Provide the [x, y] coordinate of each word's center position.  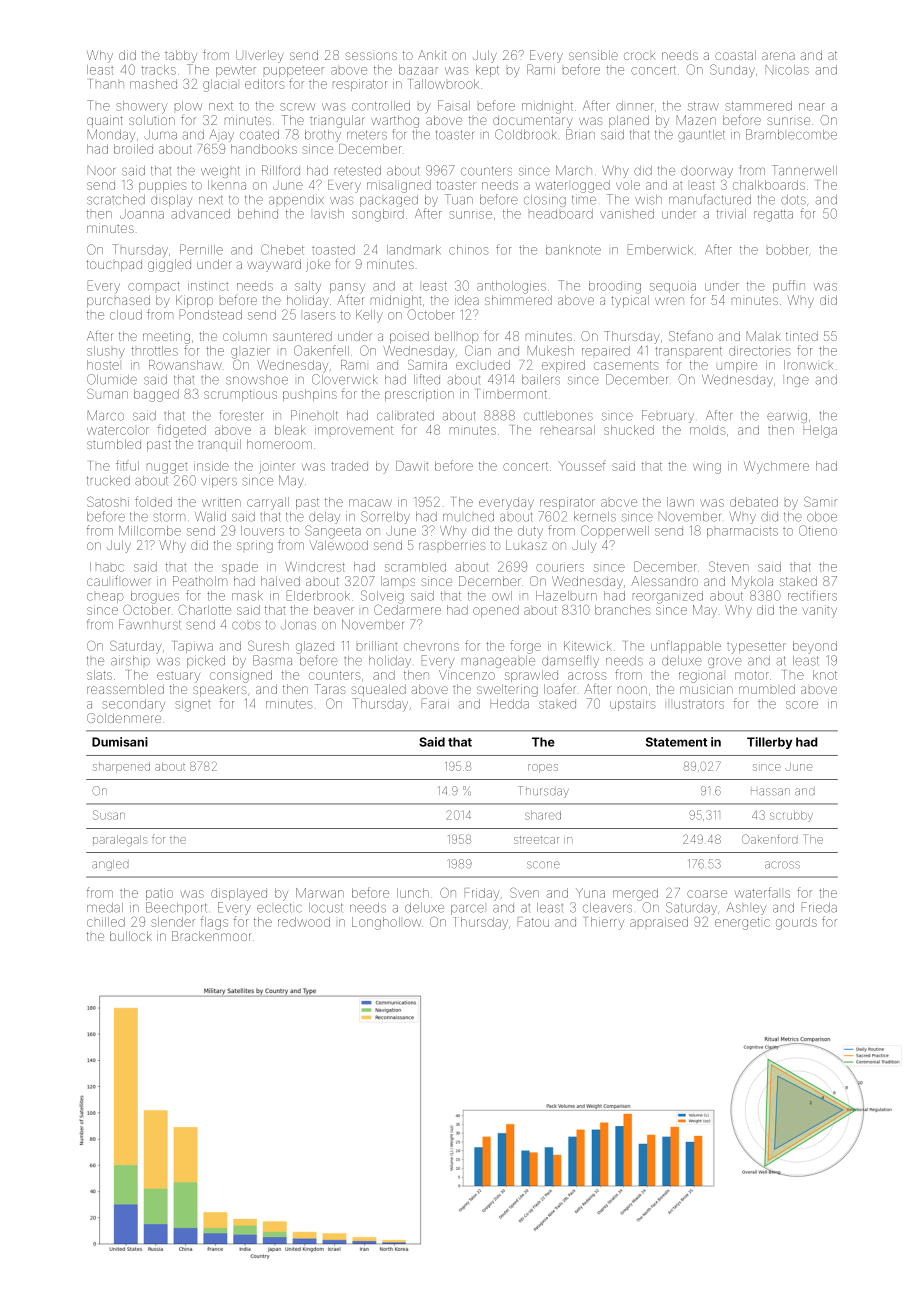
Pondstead [211, 314]
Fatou [533, 922]
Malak [764, 336]
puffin [789, 286]
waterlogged [573, 186]
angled [110, 865]
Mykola [752, 582]
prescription [419, 395]
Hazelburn [566, 596]
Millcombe [150, 531]
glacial [220, 85]
